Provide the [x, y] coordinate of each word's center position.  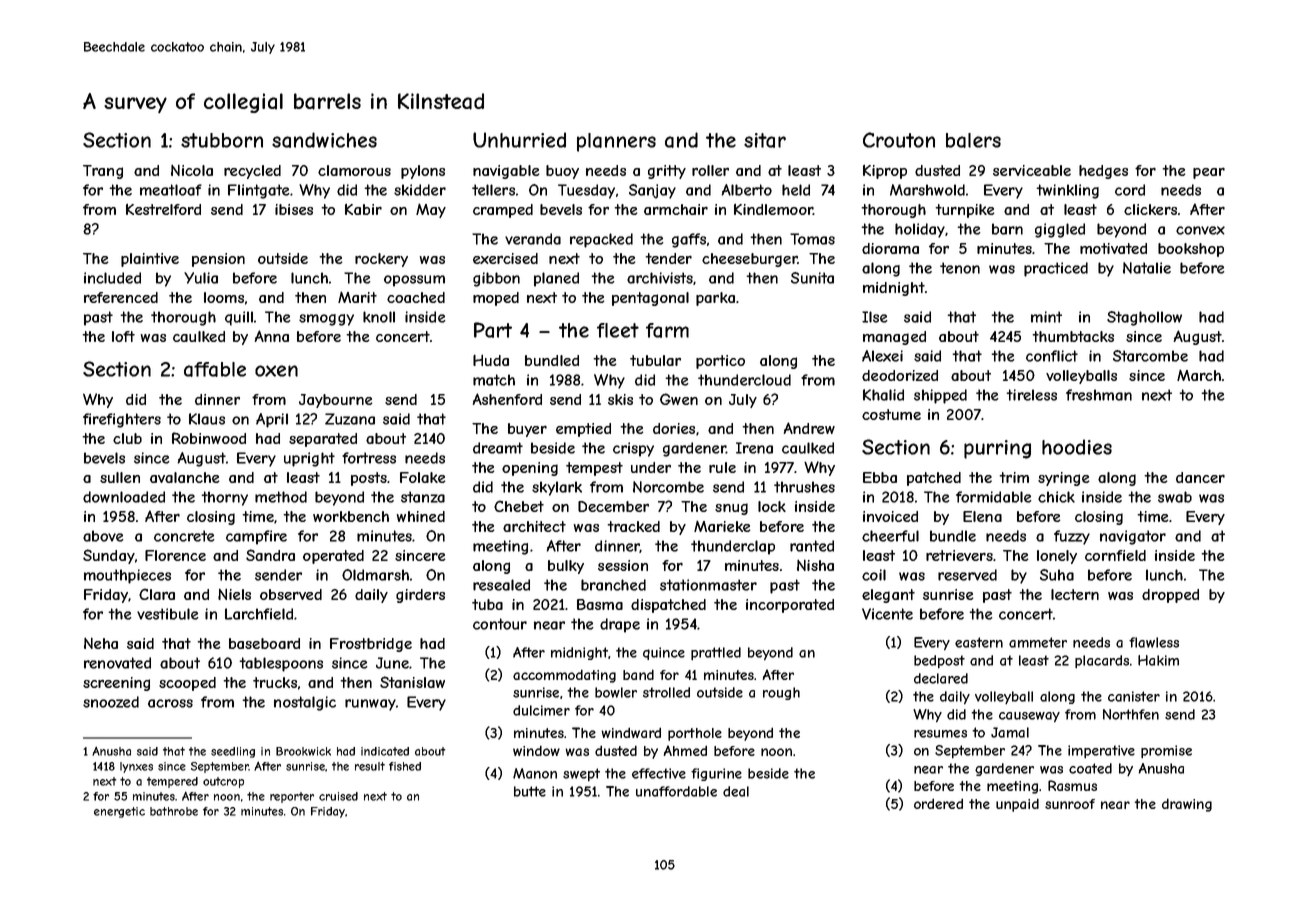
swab [1175, 497]
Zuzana [350, 419]
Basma [600, 604]
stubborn [222, 140]
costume [891, 414]
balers [973, 140]
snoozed [111, 702]
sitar [765, 140]
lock [772, 506]
